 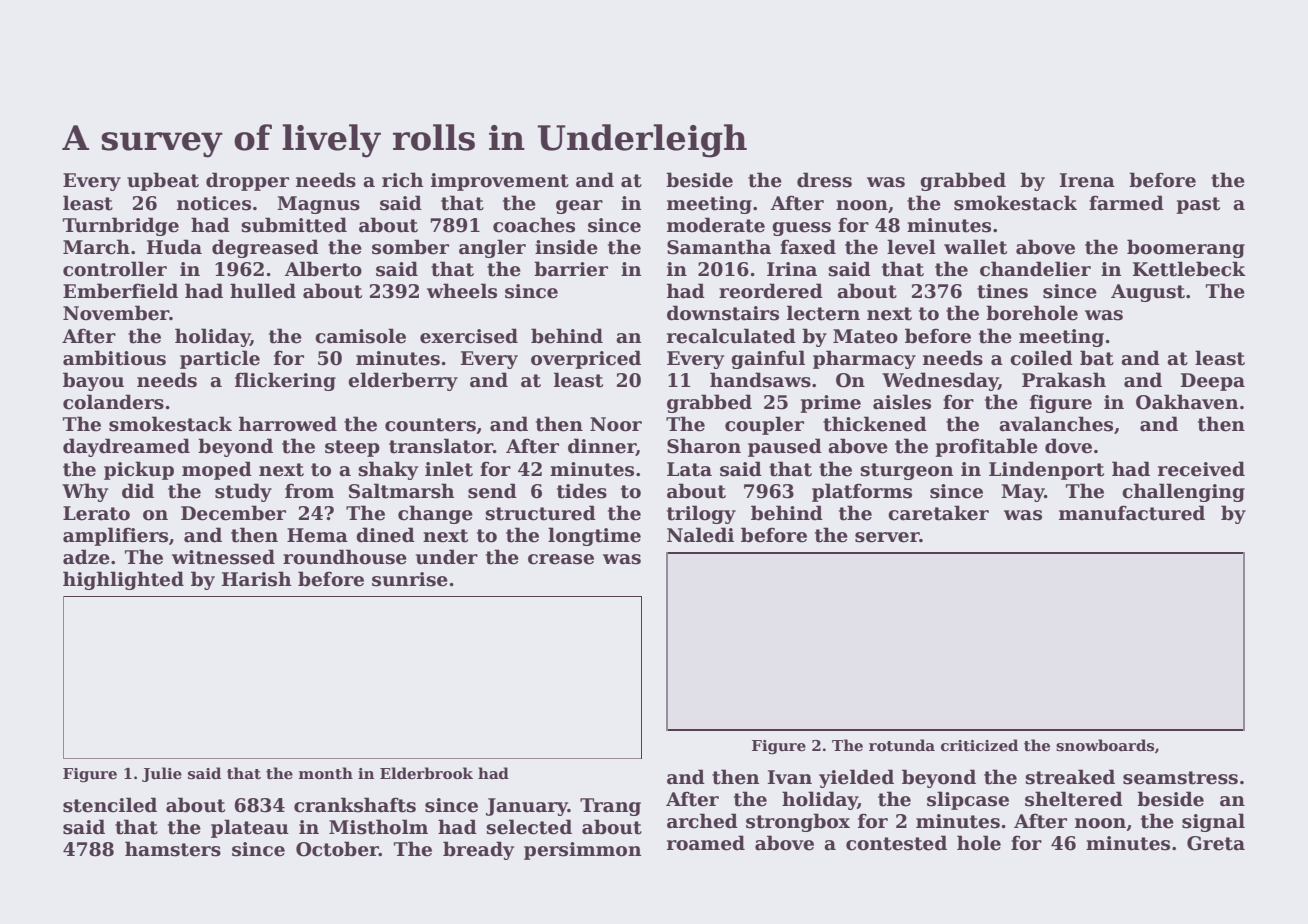 I want to click on Sharon, so click(x=704, y=446).
